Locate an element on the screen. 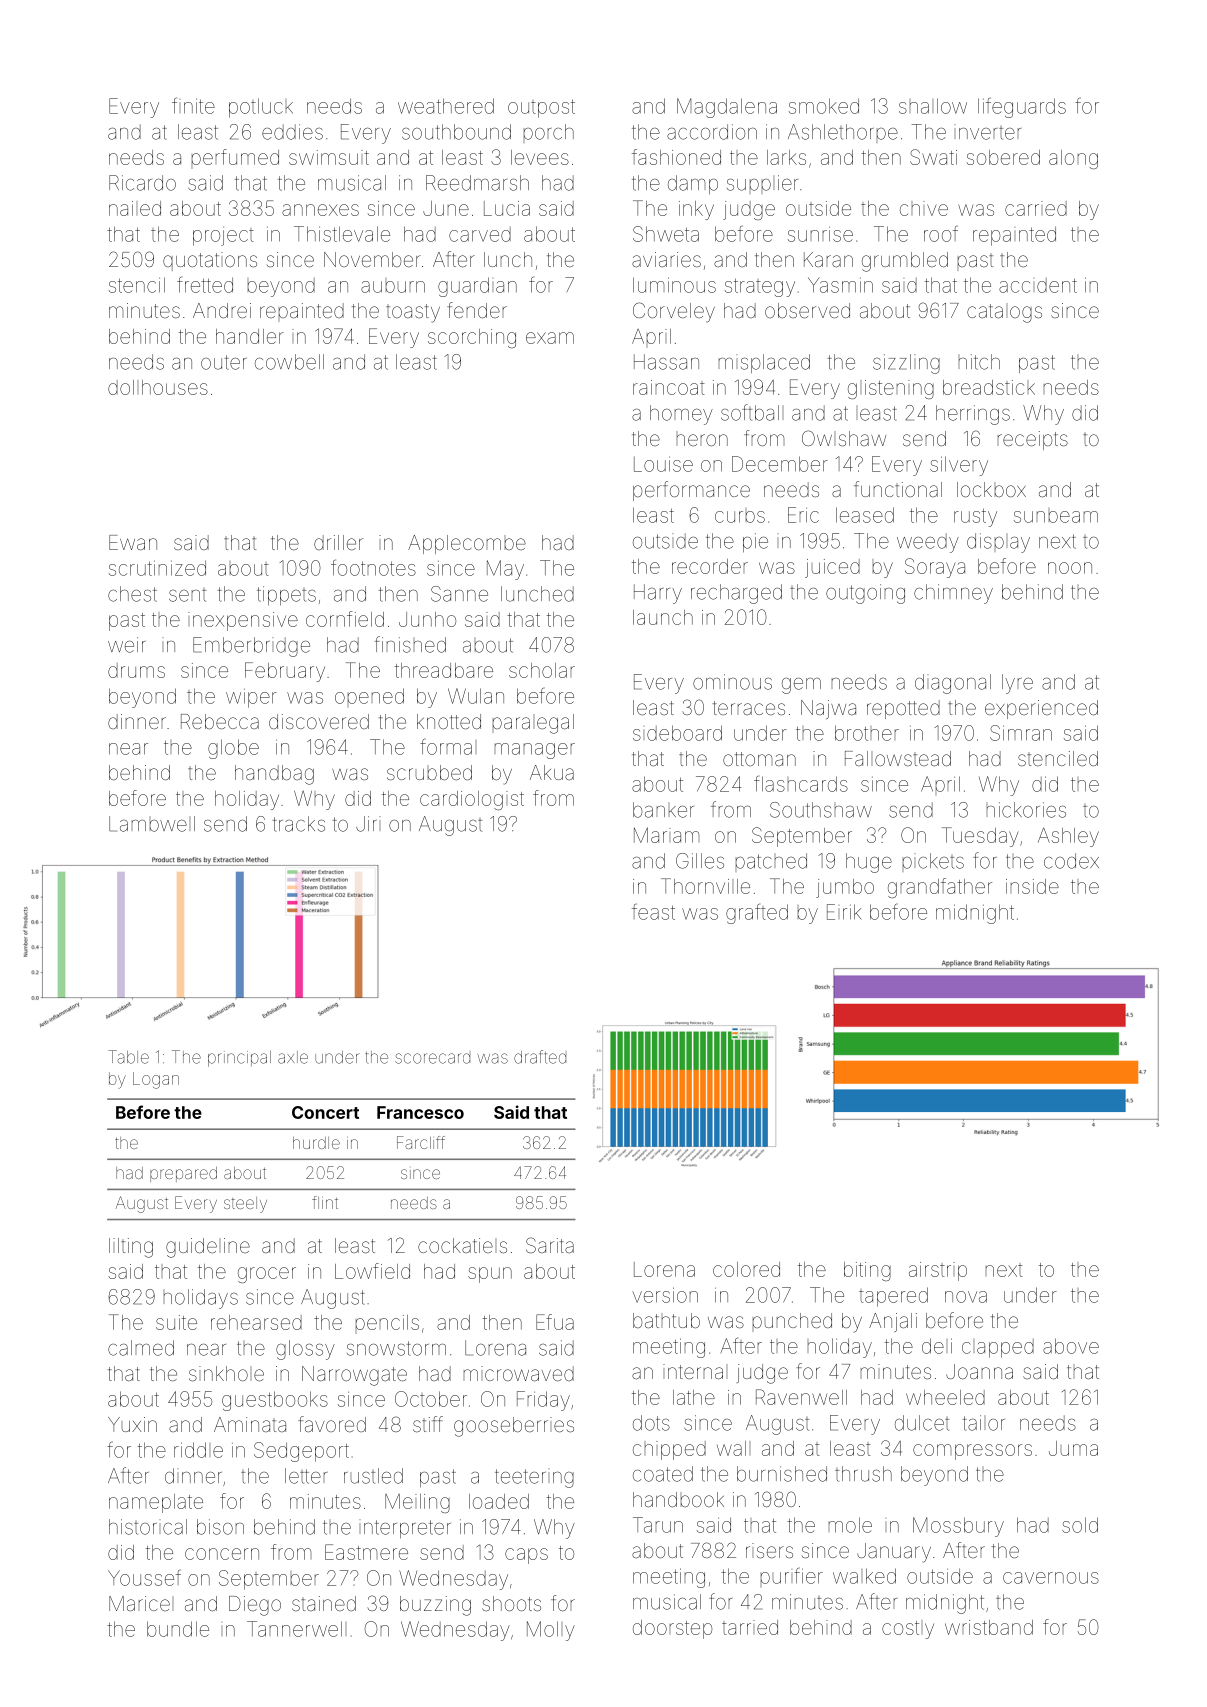  lyre is located at coordinates (1017, 684).
